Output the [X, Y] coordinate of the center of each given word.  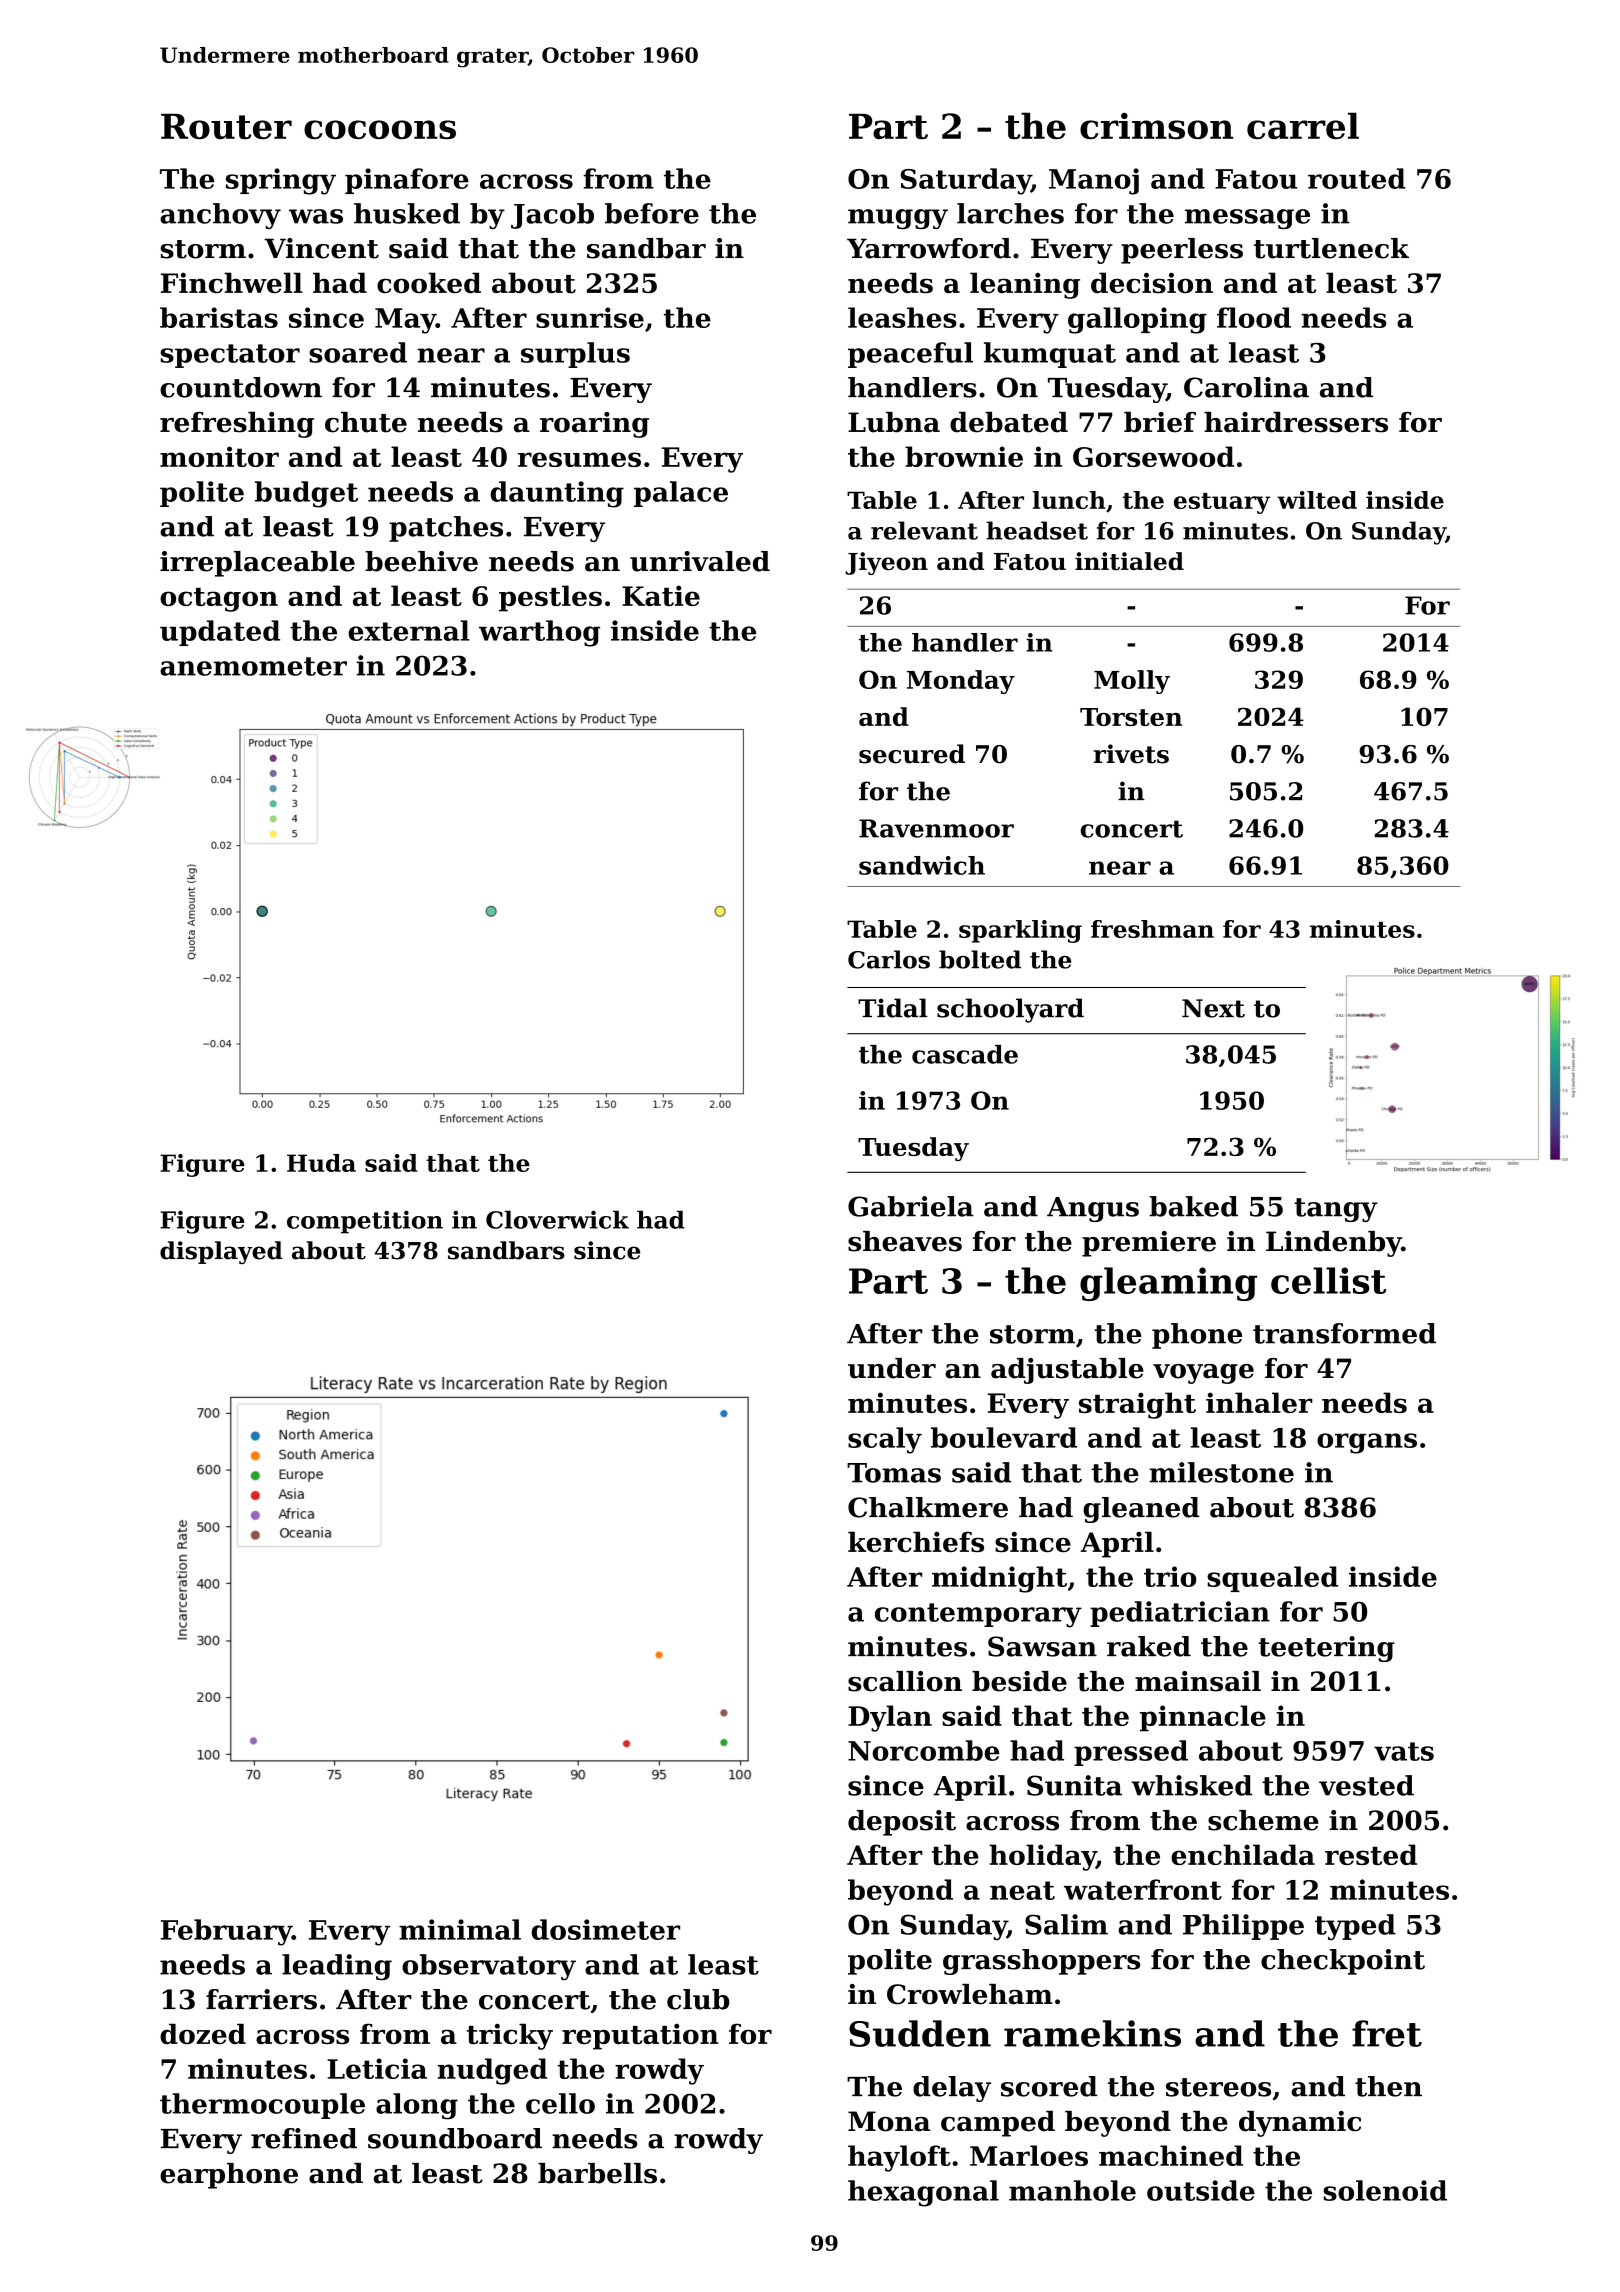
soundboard [455, 2138]
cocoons [380, 129]
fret [1387, 2033]
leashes [902, 317]
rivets [1131, 754]
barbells [597, 2173]
